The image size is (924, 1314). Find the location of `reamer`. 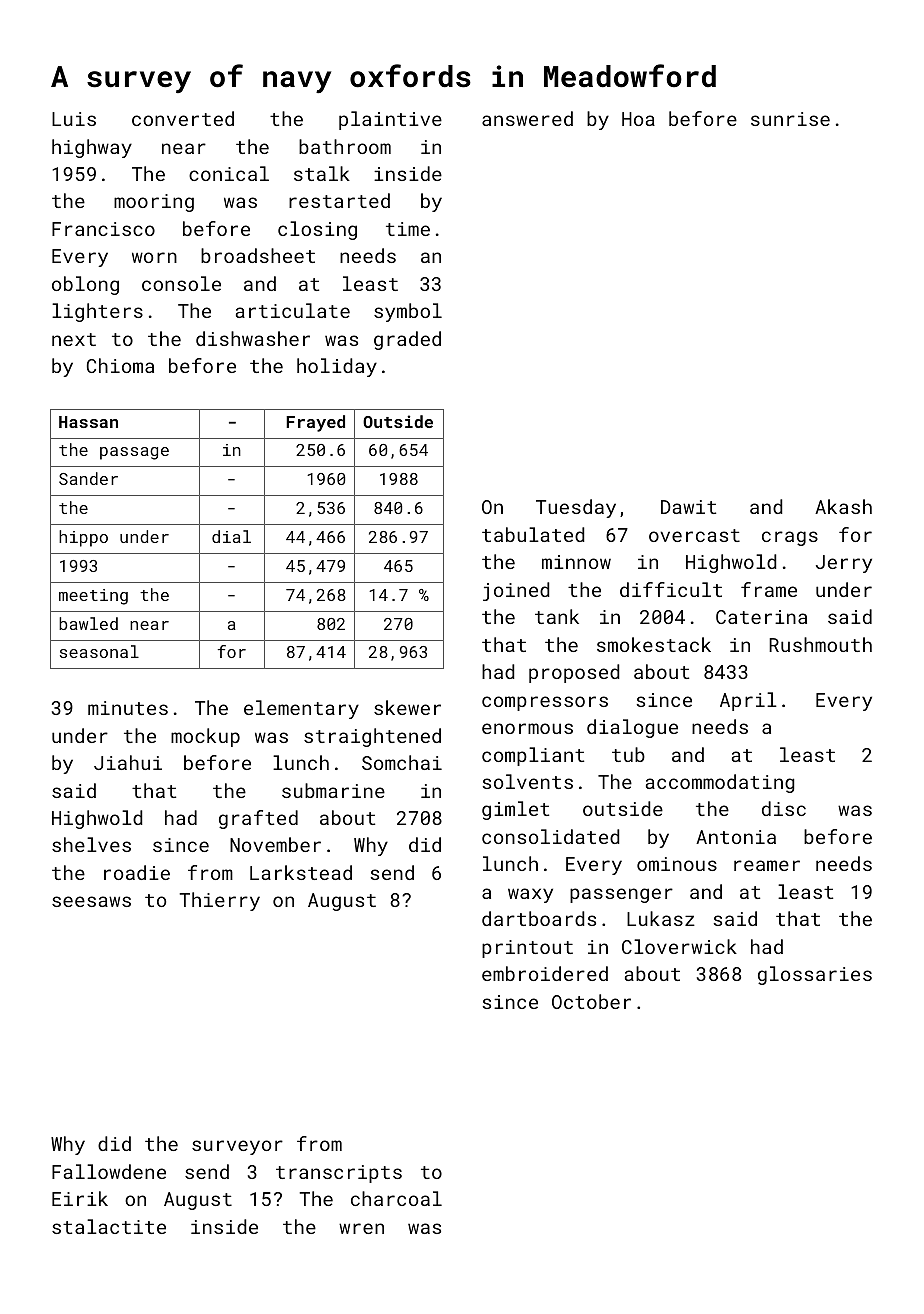

reamer is located at coordinates (767, 865).
